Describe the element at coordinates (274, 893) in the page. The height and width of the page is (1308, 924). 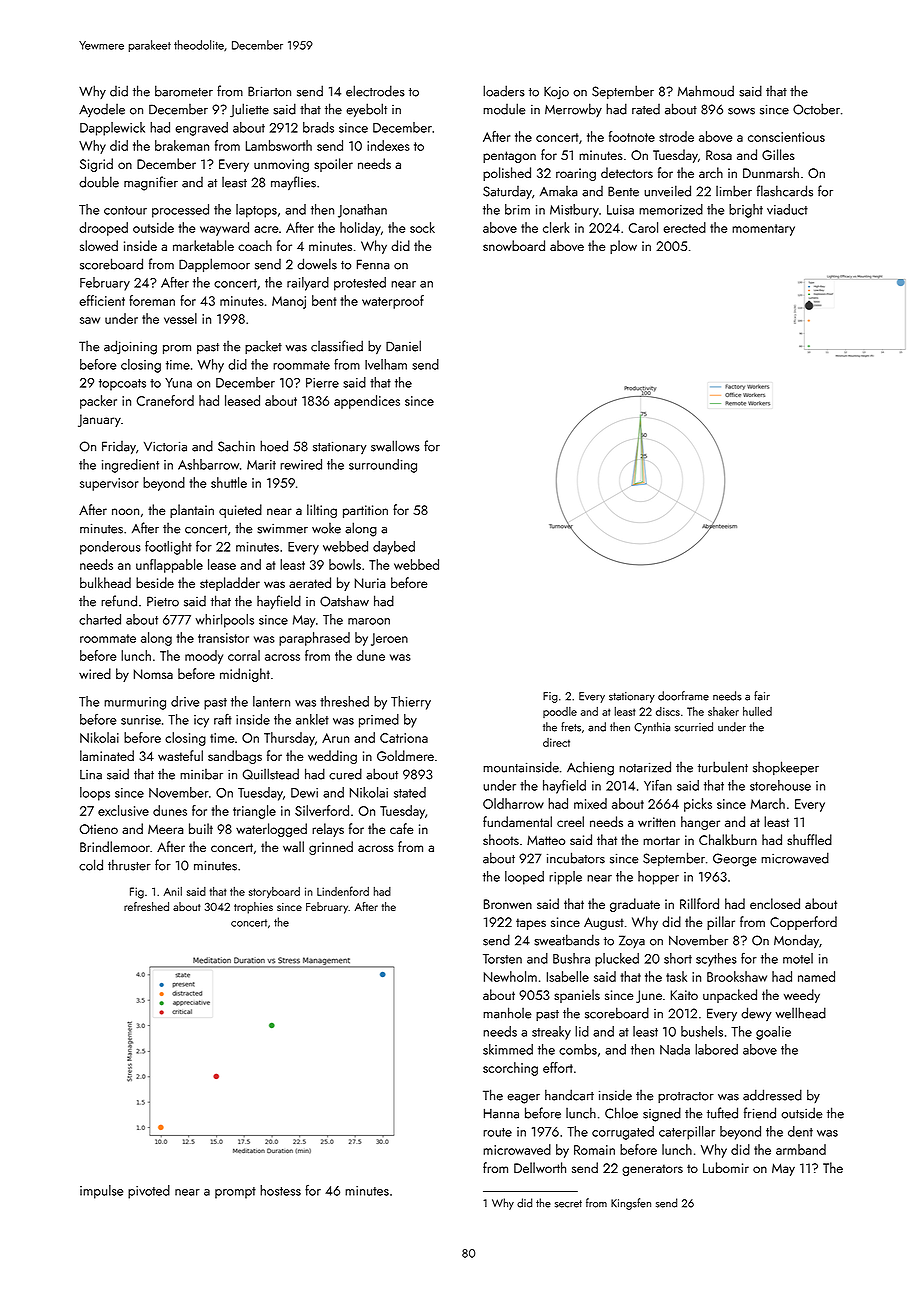
I see `storyboard` at that location.
